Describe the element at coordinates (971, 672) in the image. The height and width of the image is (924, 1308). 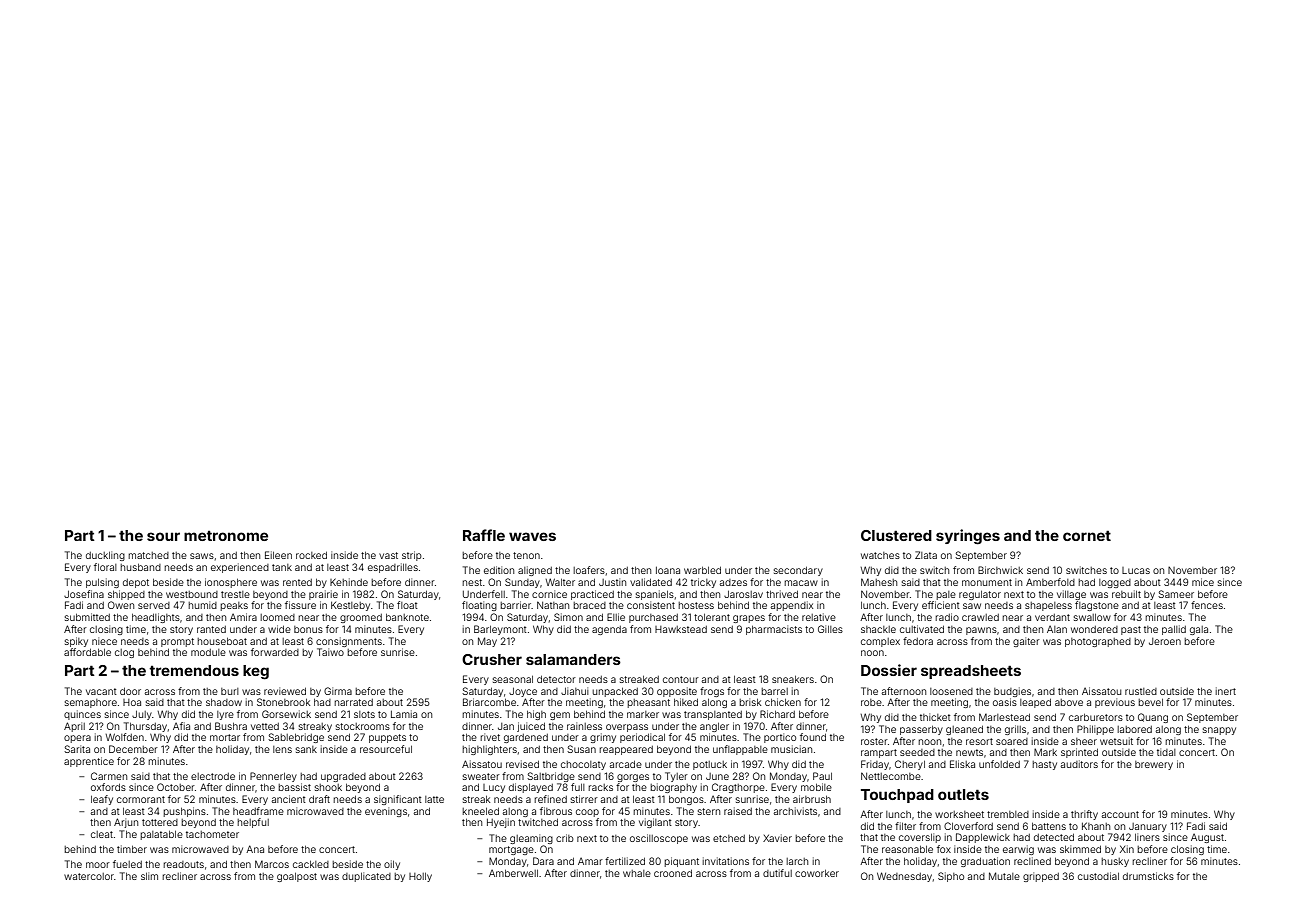
I see `spreadsheets` at that location.
